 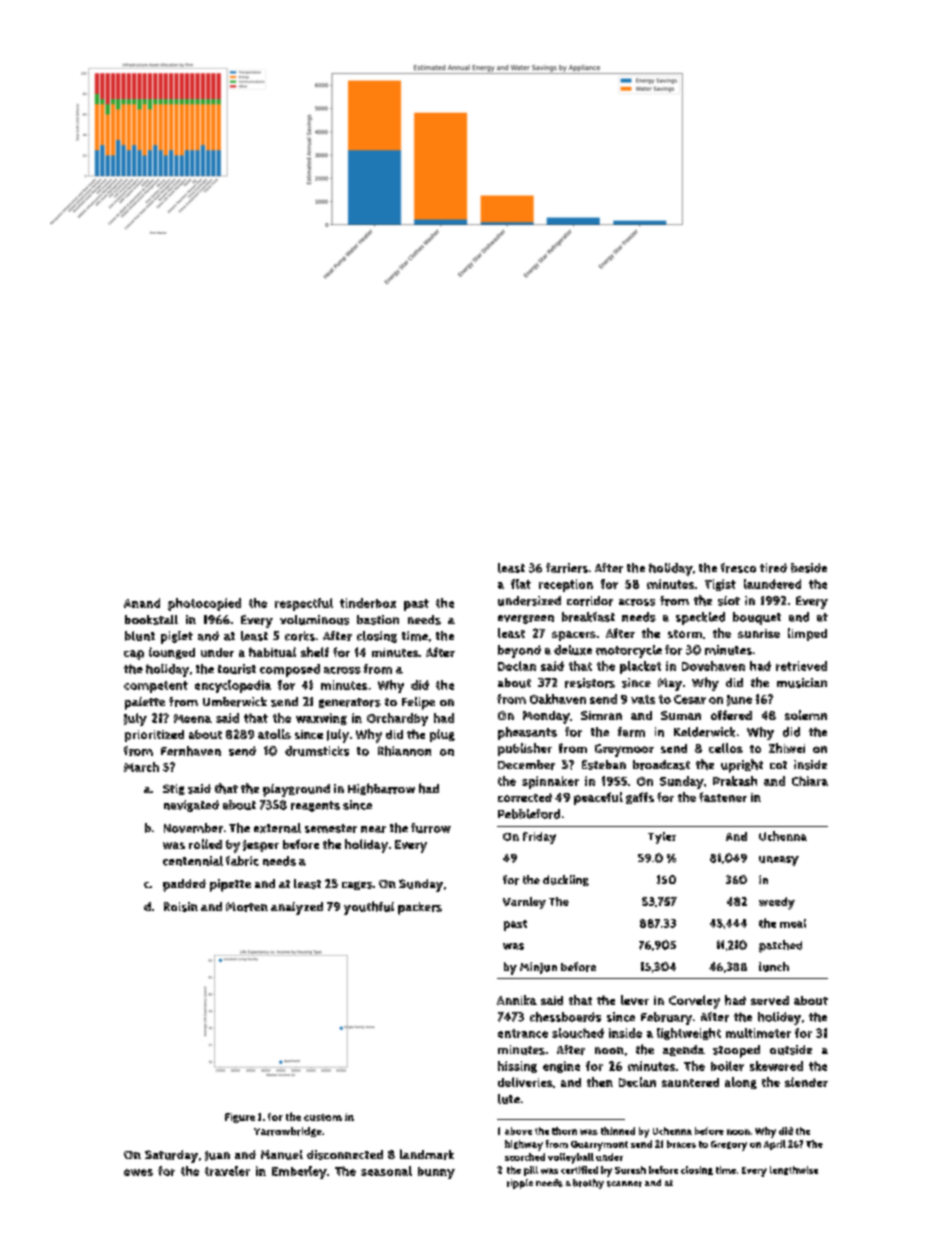 What do you see at coordinates (368, 603) in the screenshot?
I see `tinderbox` at bounding box center [368, 603].
